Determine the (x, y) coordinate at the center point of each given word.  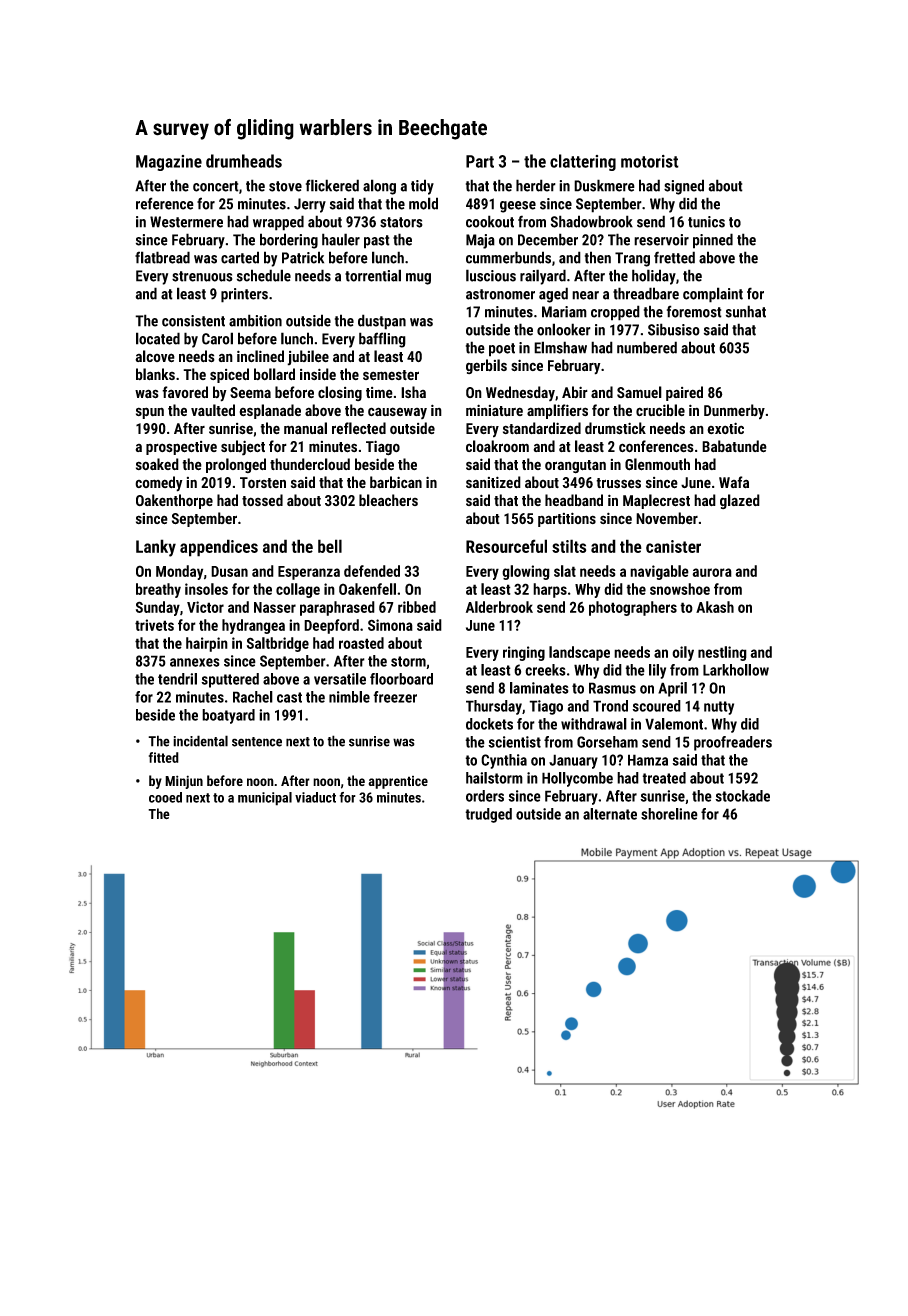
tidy (422, 187)
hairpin (207, 644)
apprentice (398, 782)
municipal (265, 799)
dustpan (382, 322)
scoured (656, 706)
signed (684, 187)
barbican (396, 482)
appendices (219, 548)
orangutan (575, 467)
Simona (390, 625)
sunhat (746, 311)
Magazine (169, 163)
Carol (217, 338)
